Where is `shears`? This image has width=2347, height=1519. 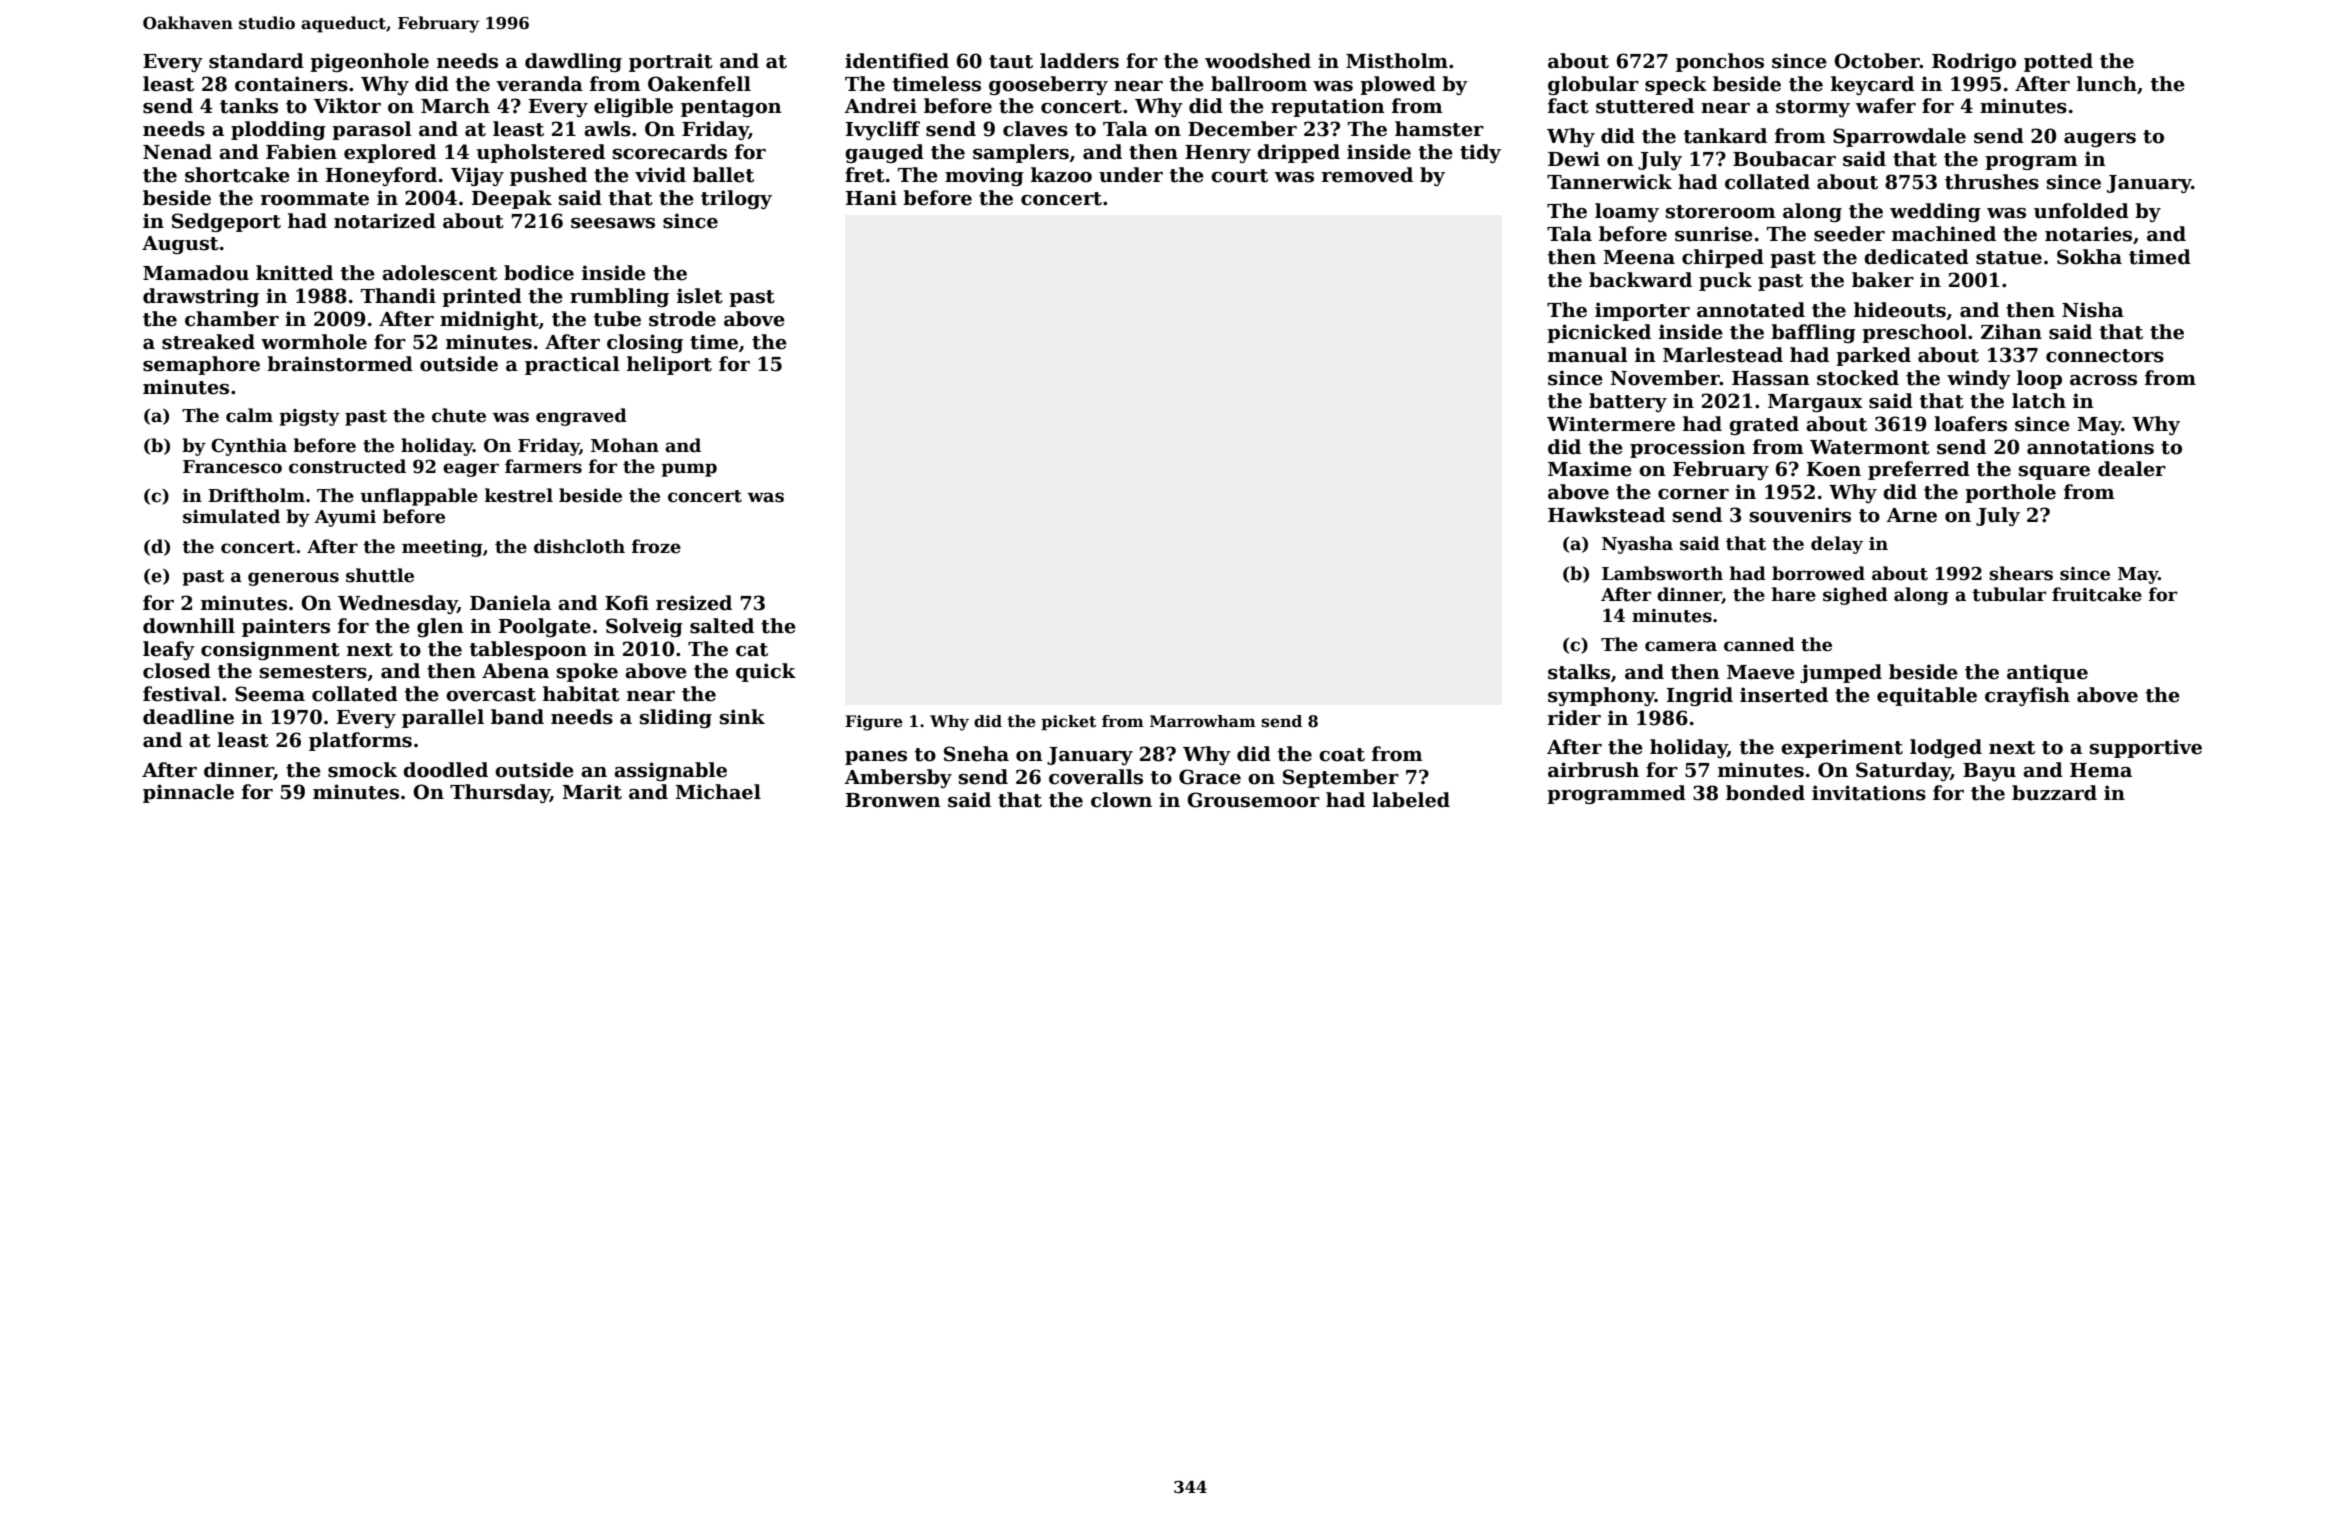
shears is located at coordinates (2021, 573).
